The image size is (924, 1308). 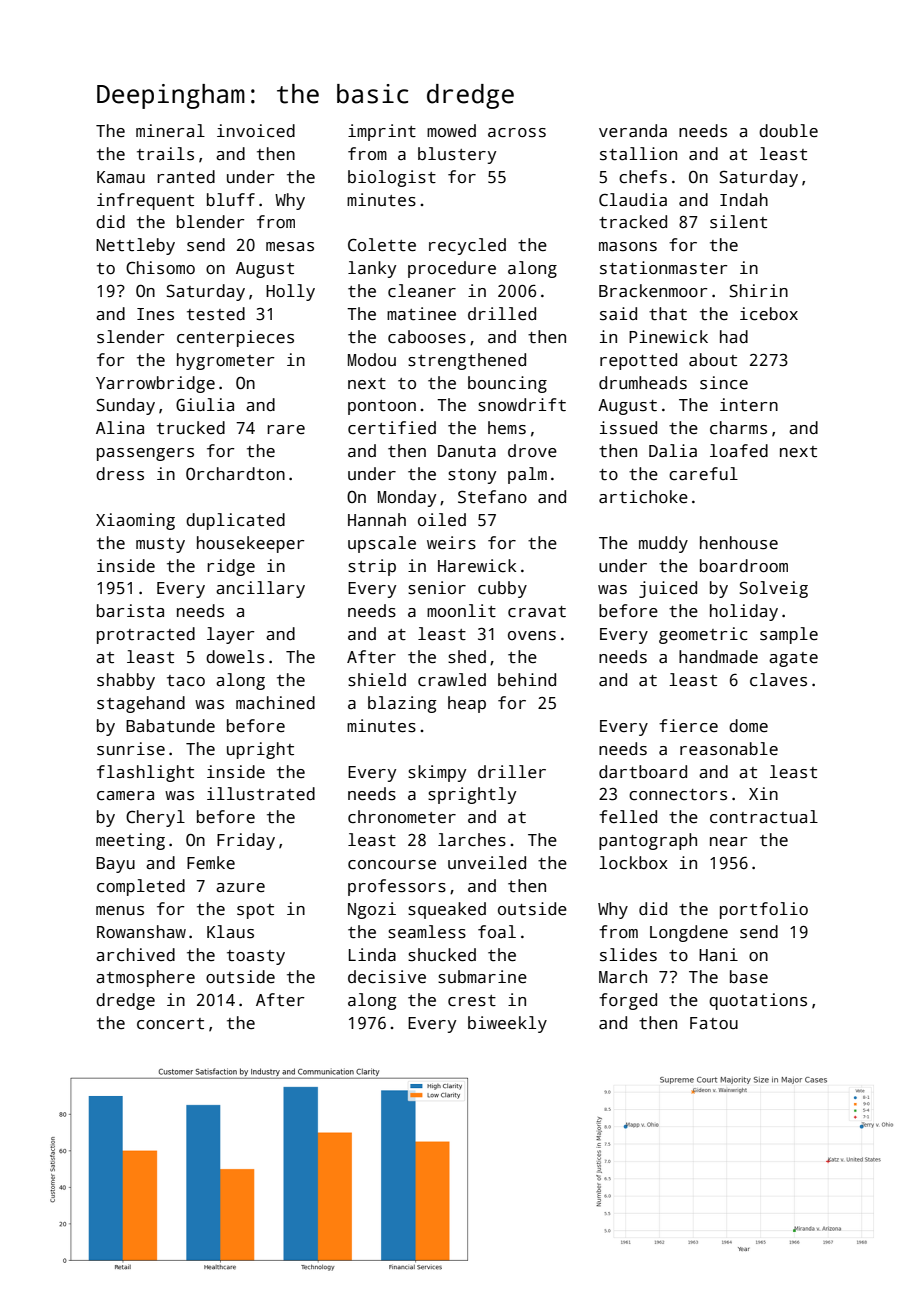 I want to click on housekeeper, so click(x=250, y=544).
